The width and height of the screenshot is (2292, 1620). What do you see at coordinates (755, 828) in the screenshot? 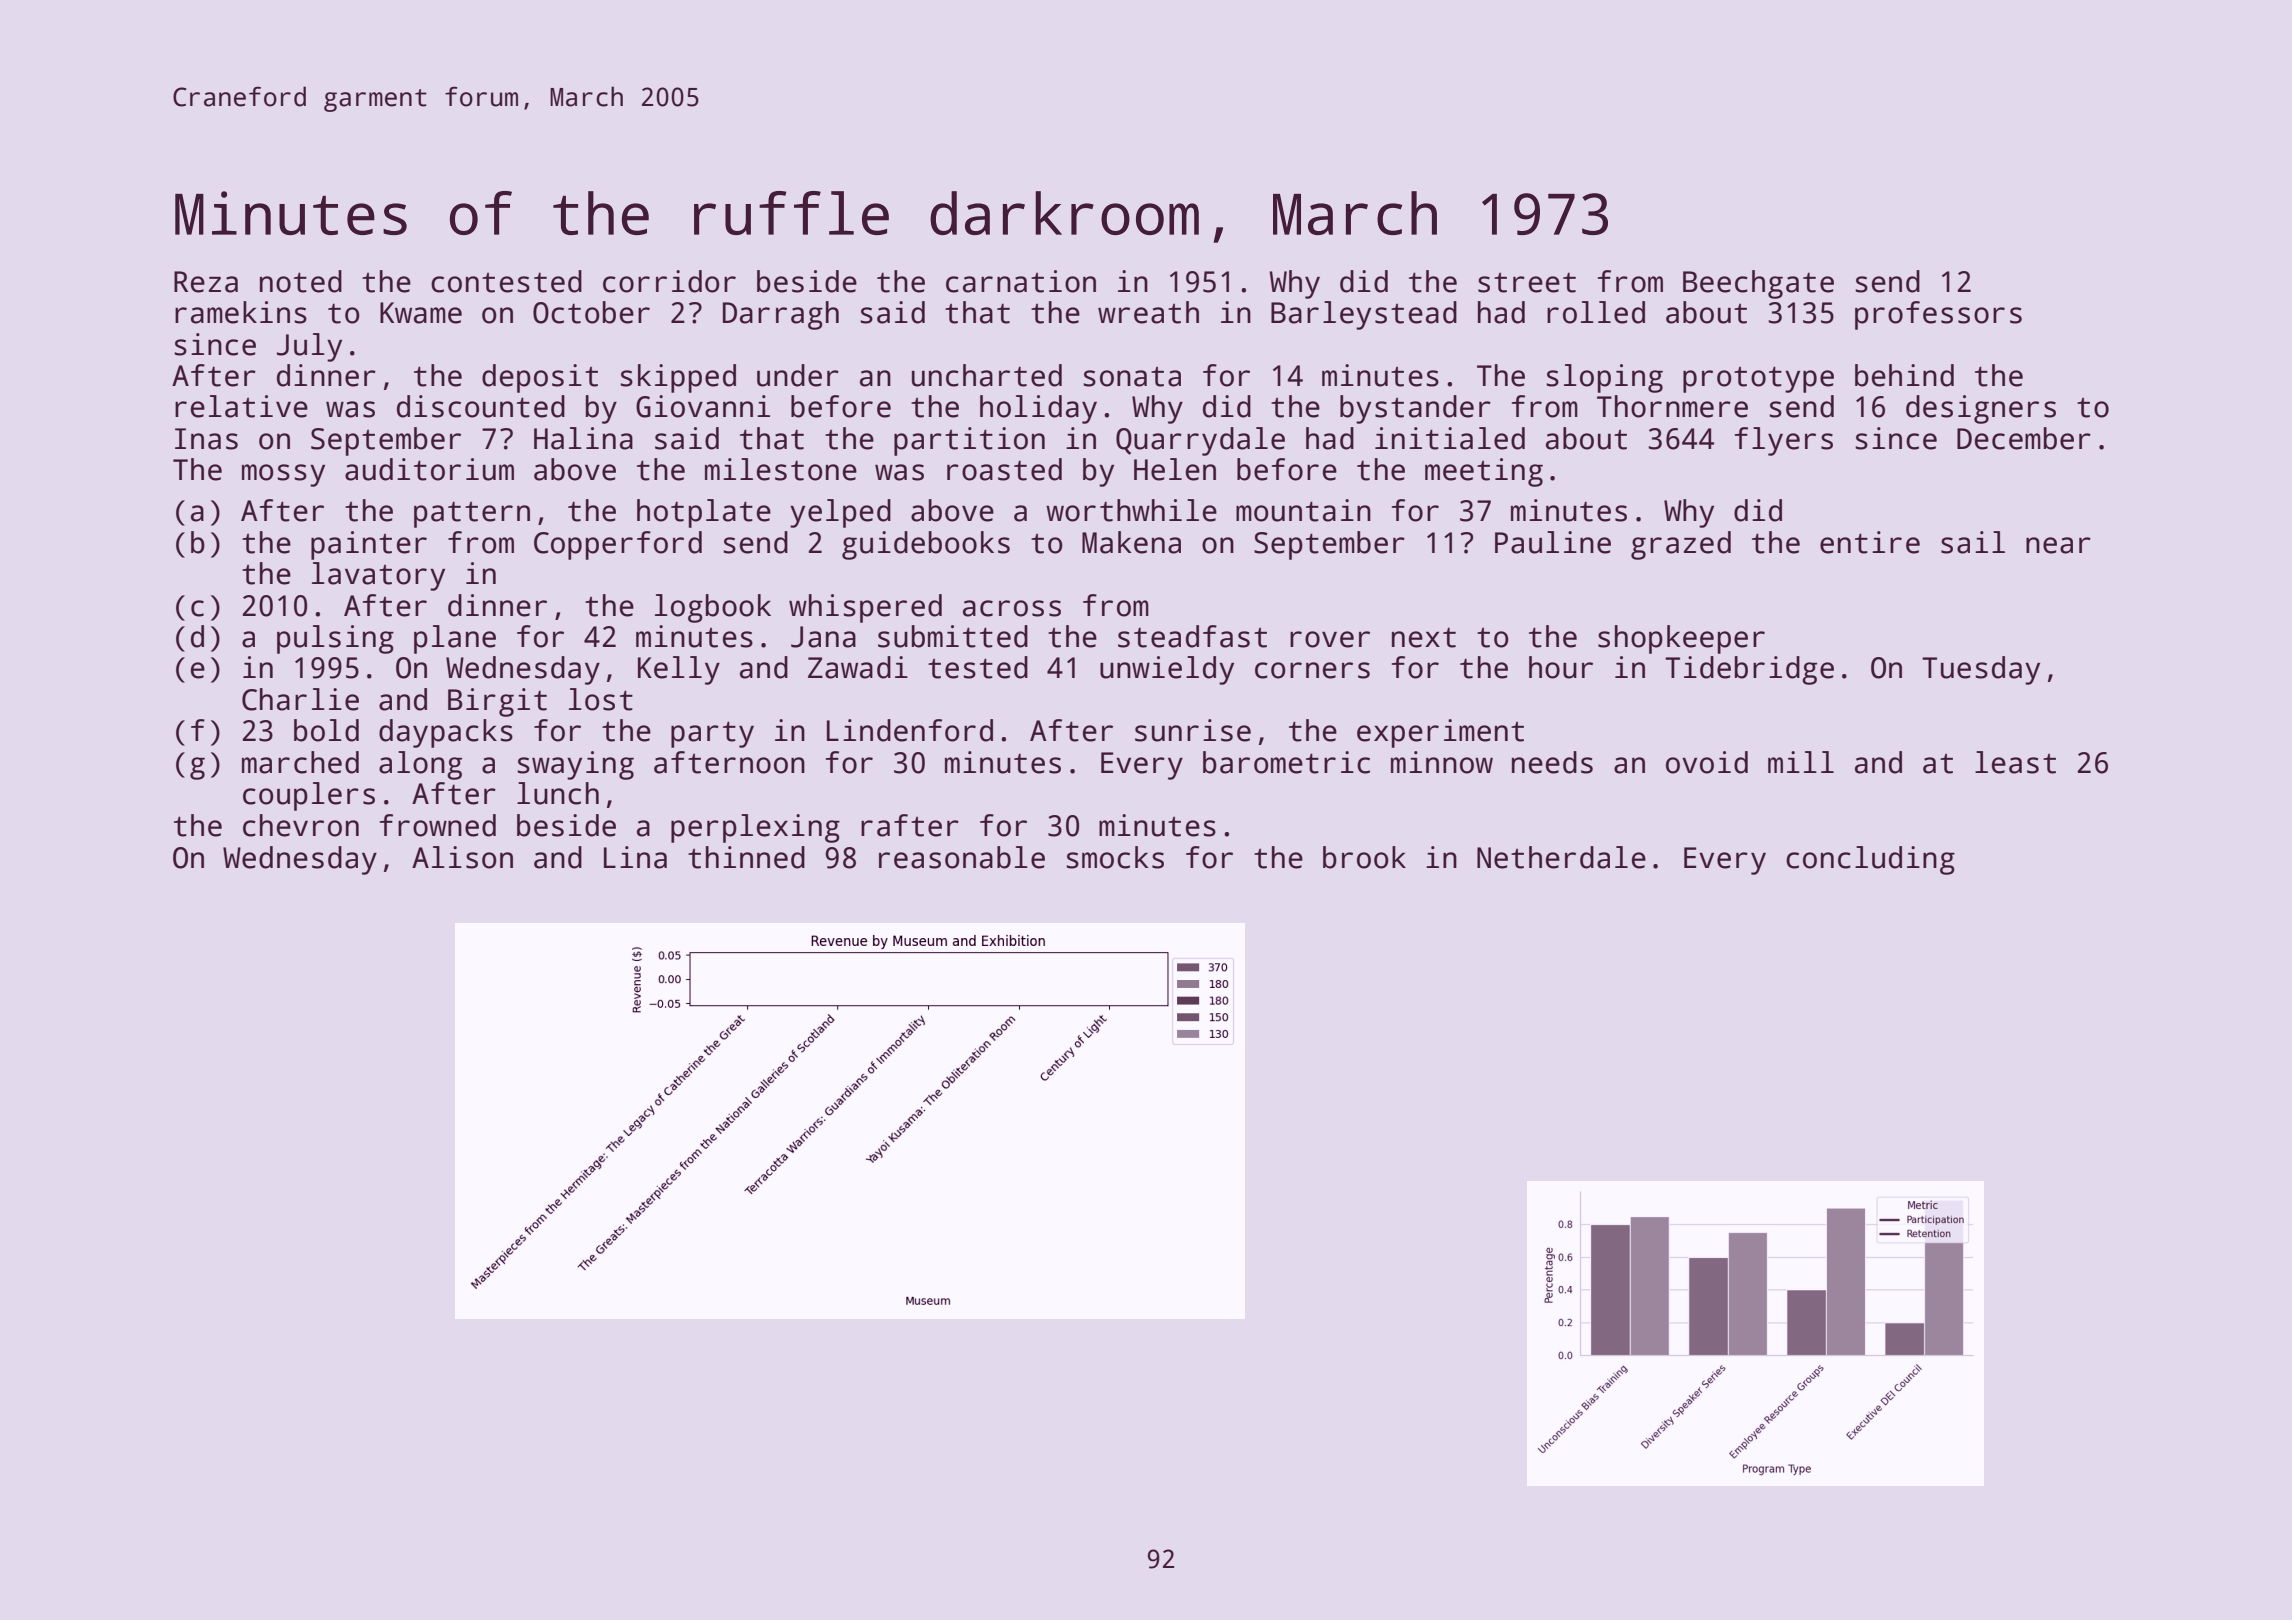
I see `perplexing` at bounding box center [755, 828].
